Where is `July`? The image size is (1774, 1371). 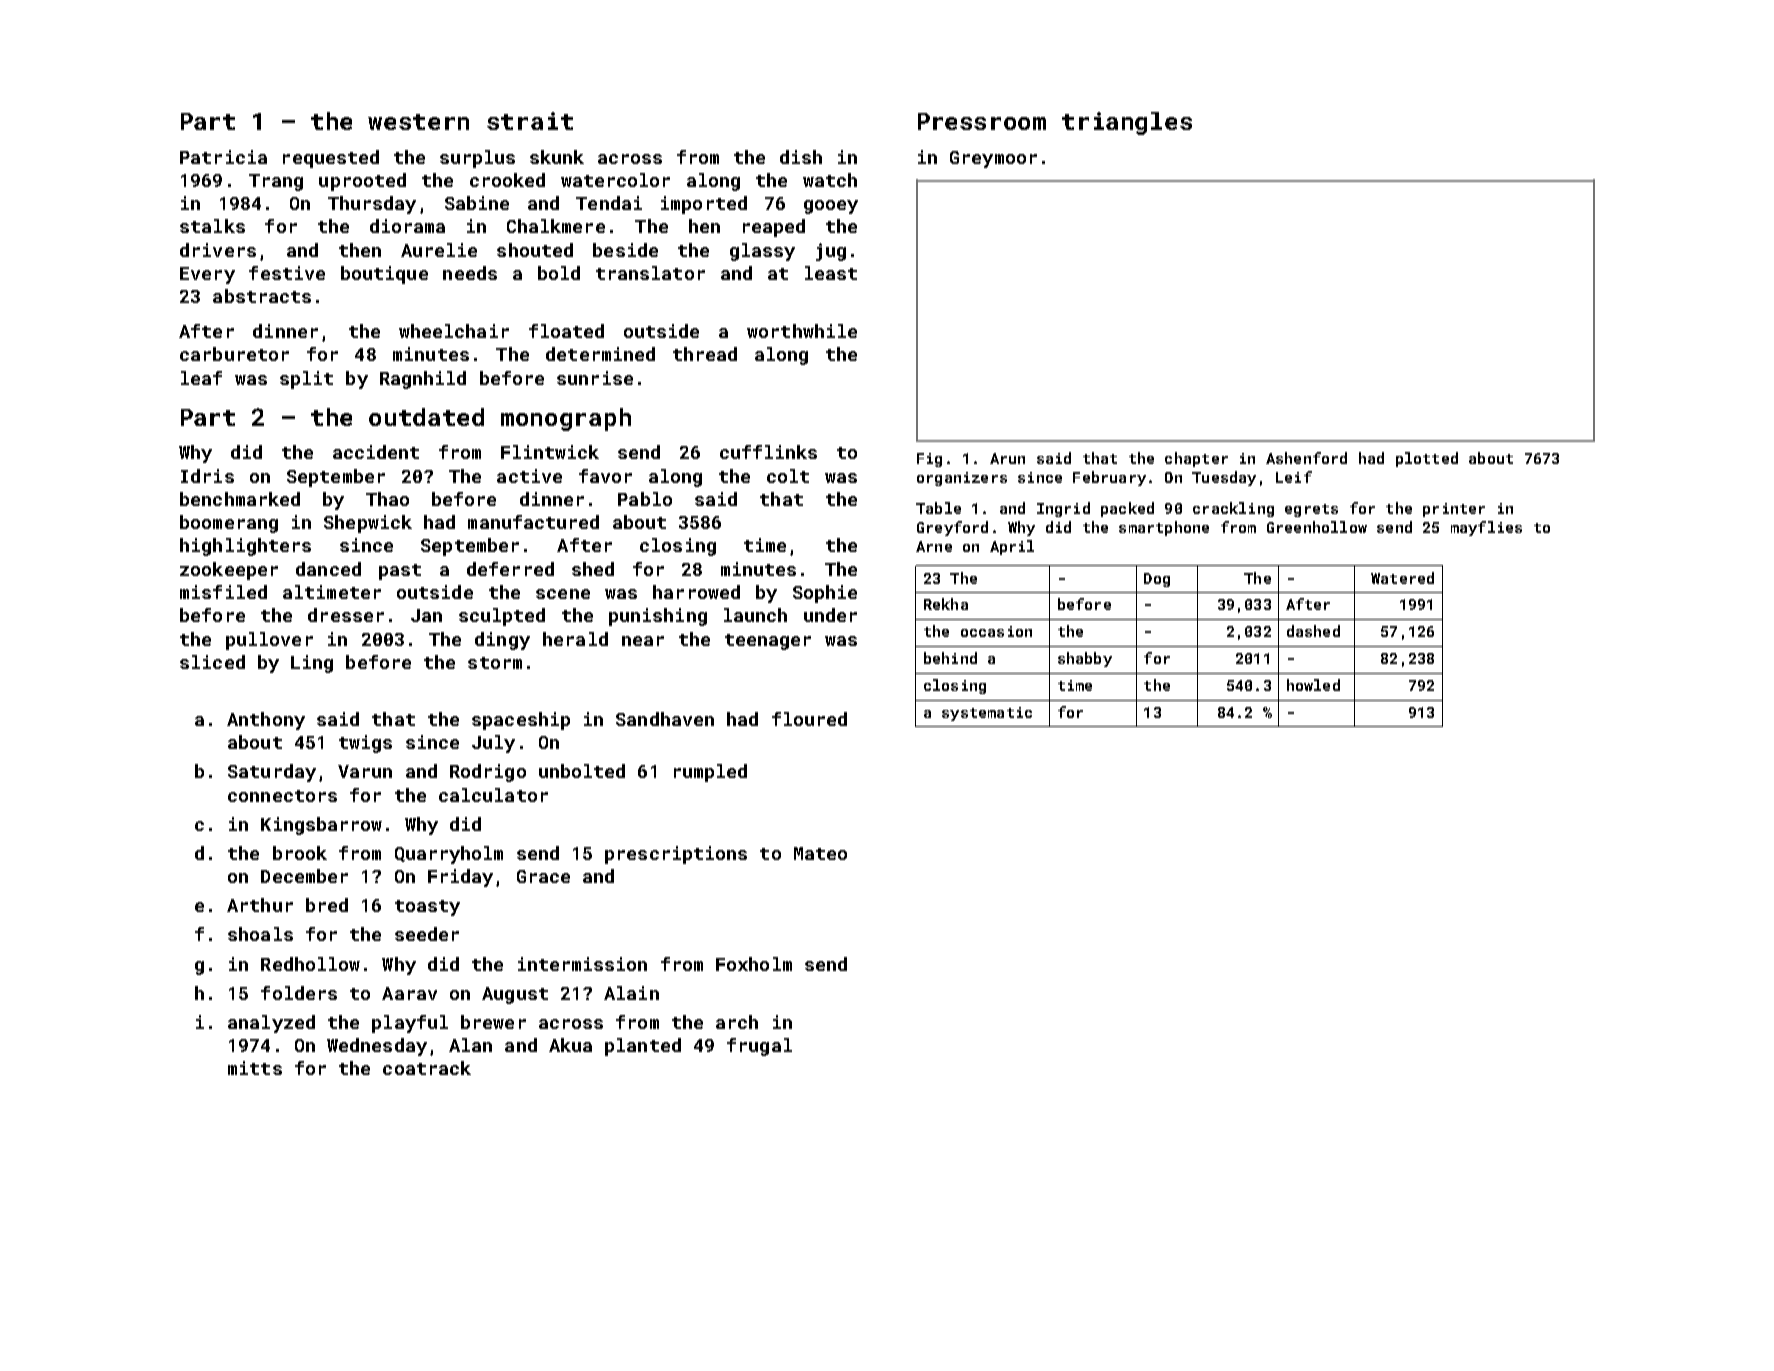
July is located at coordinates (493, 744).
